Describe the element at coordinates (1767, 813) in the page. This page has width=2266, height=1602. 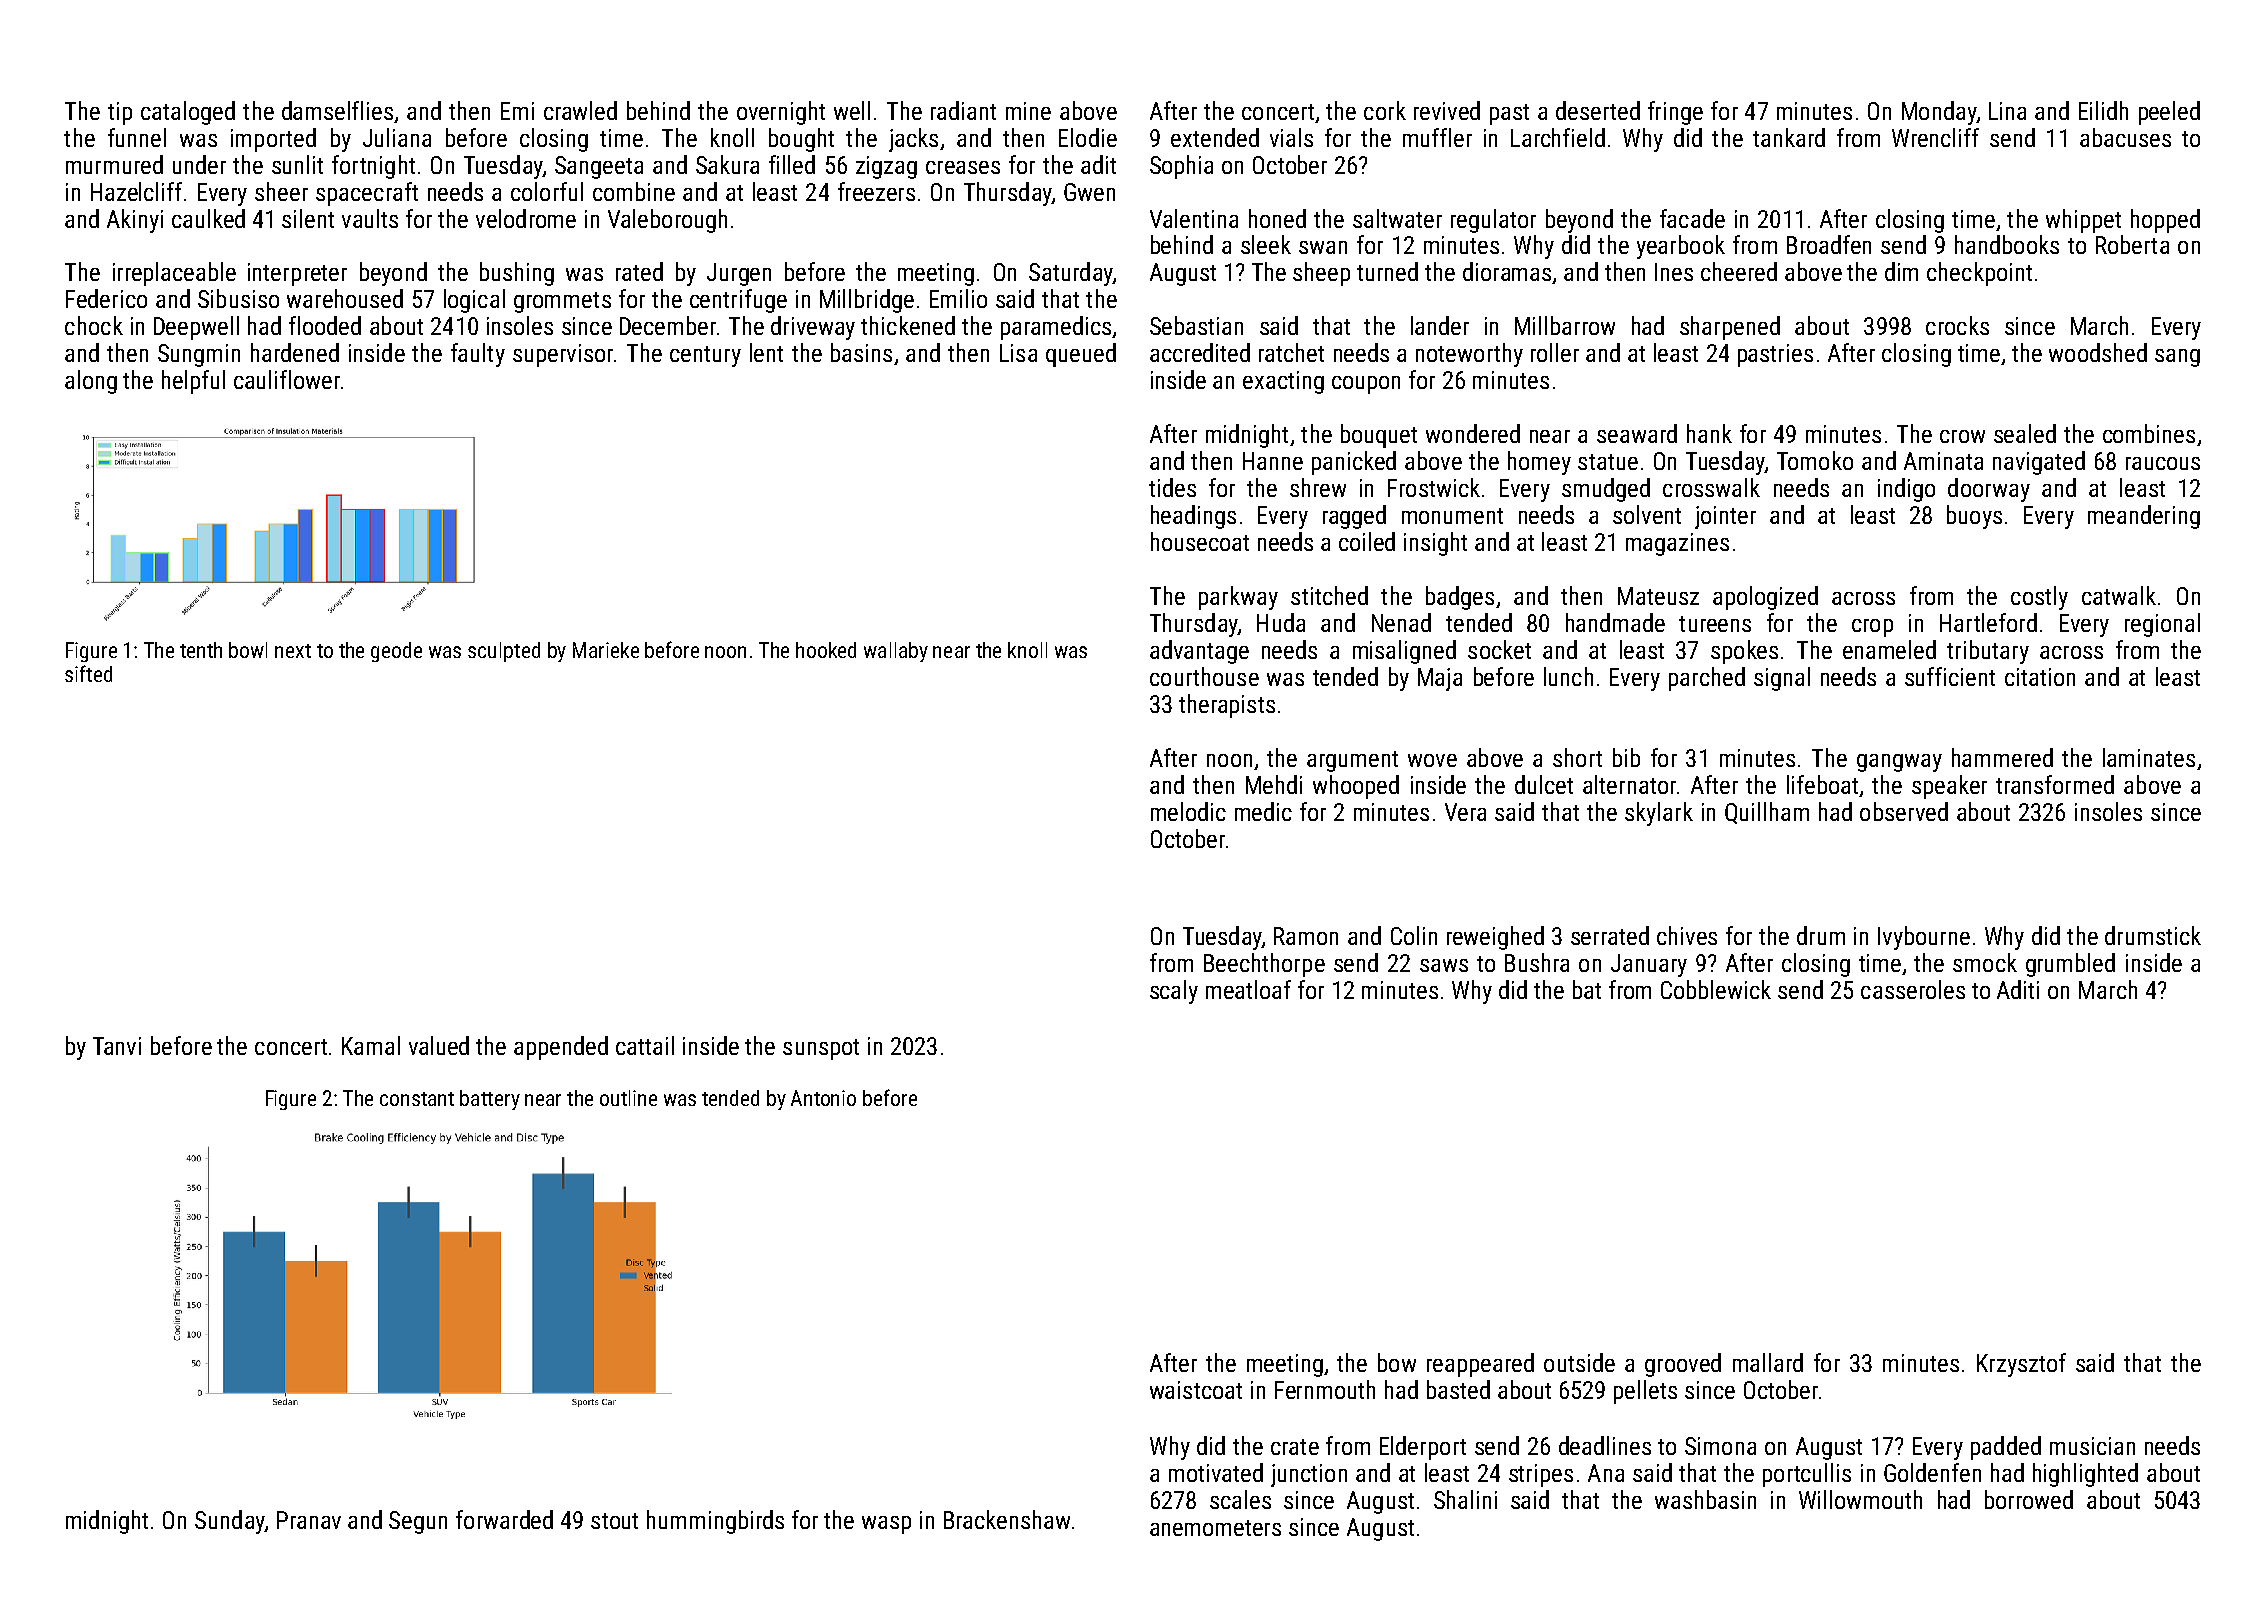
I see `Quillham` at that location.
